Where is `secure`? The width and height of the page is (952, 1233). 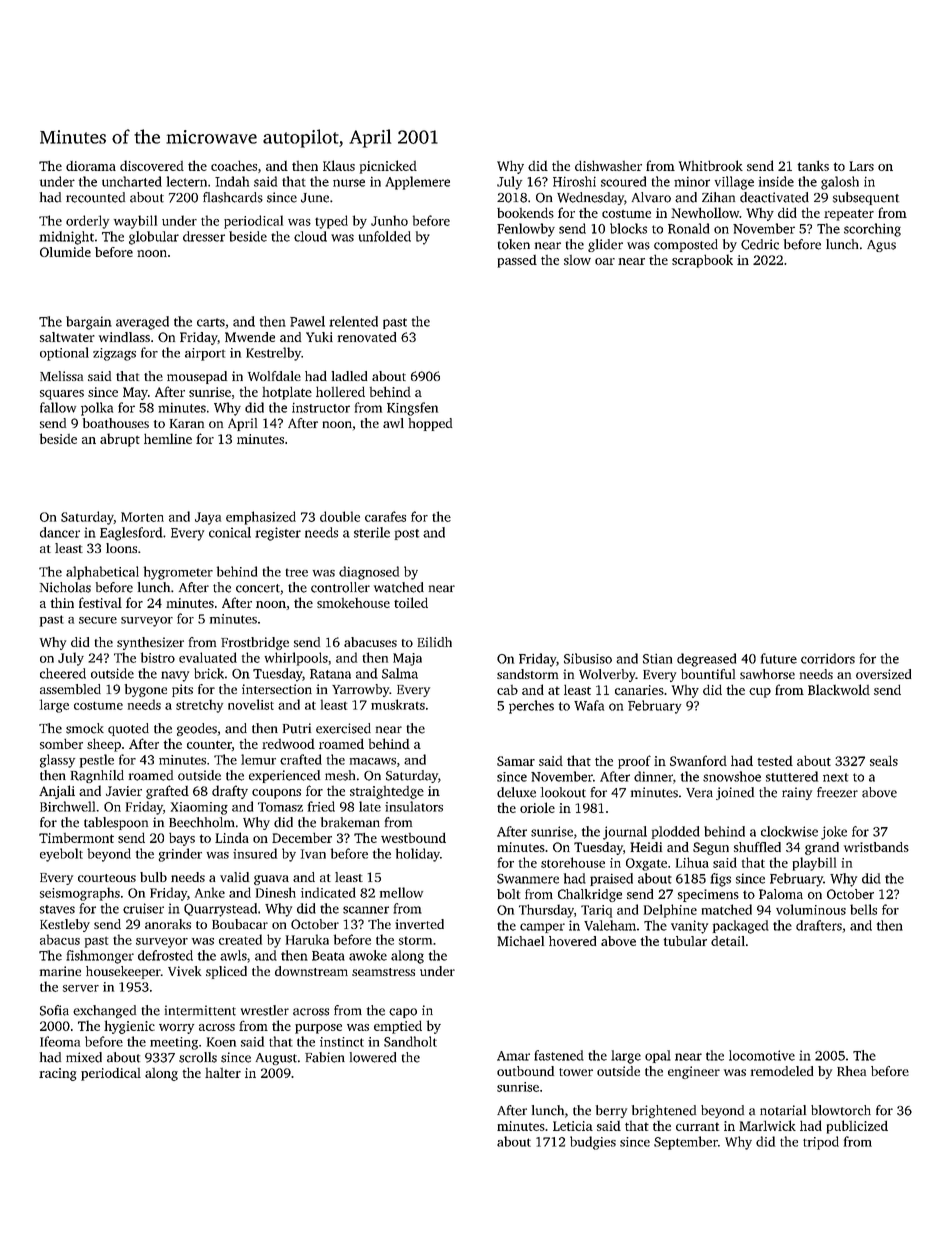 secure is located at coordinates (98, 620).
